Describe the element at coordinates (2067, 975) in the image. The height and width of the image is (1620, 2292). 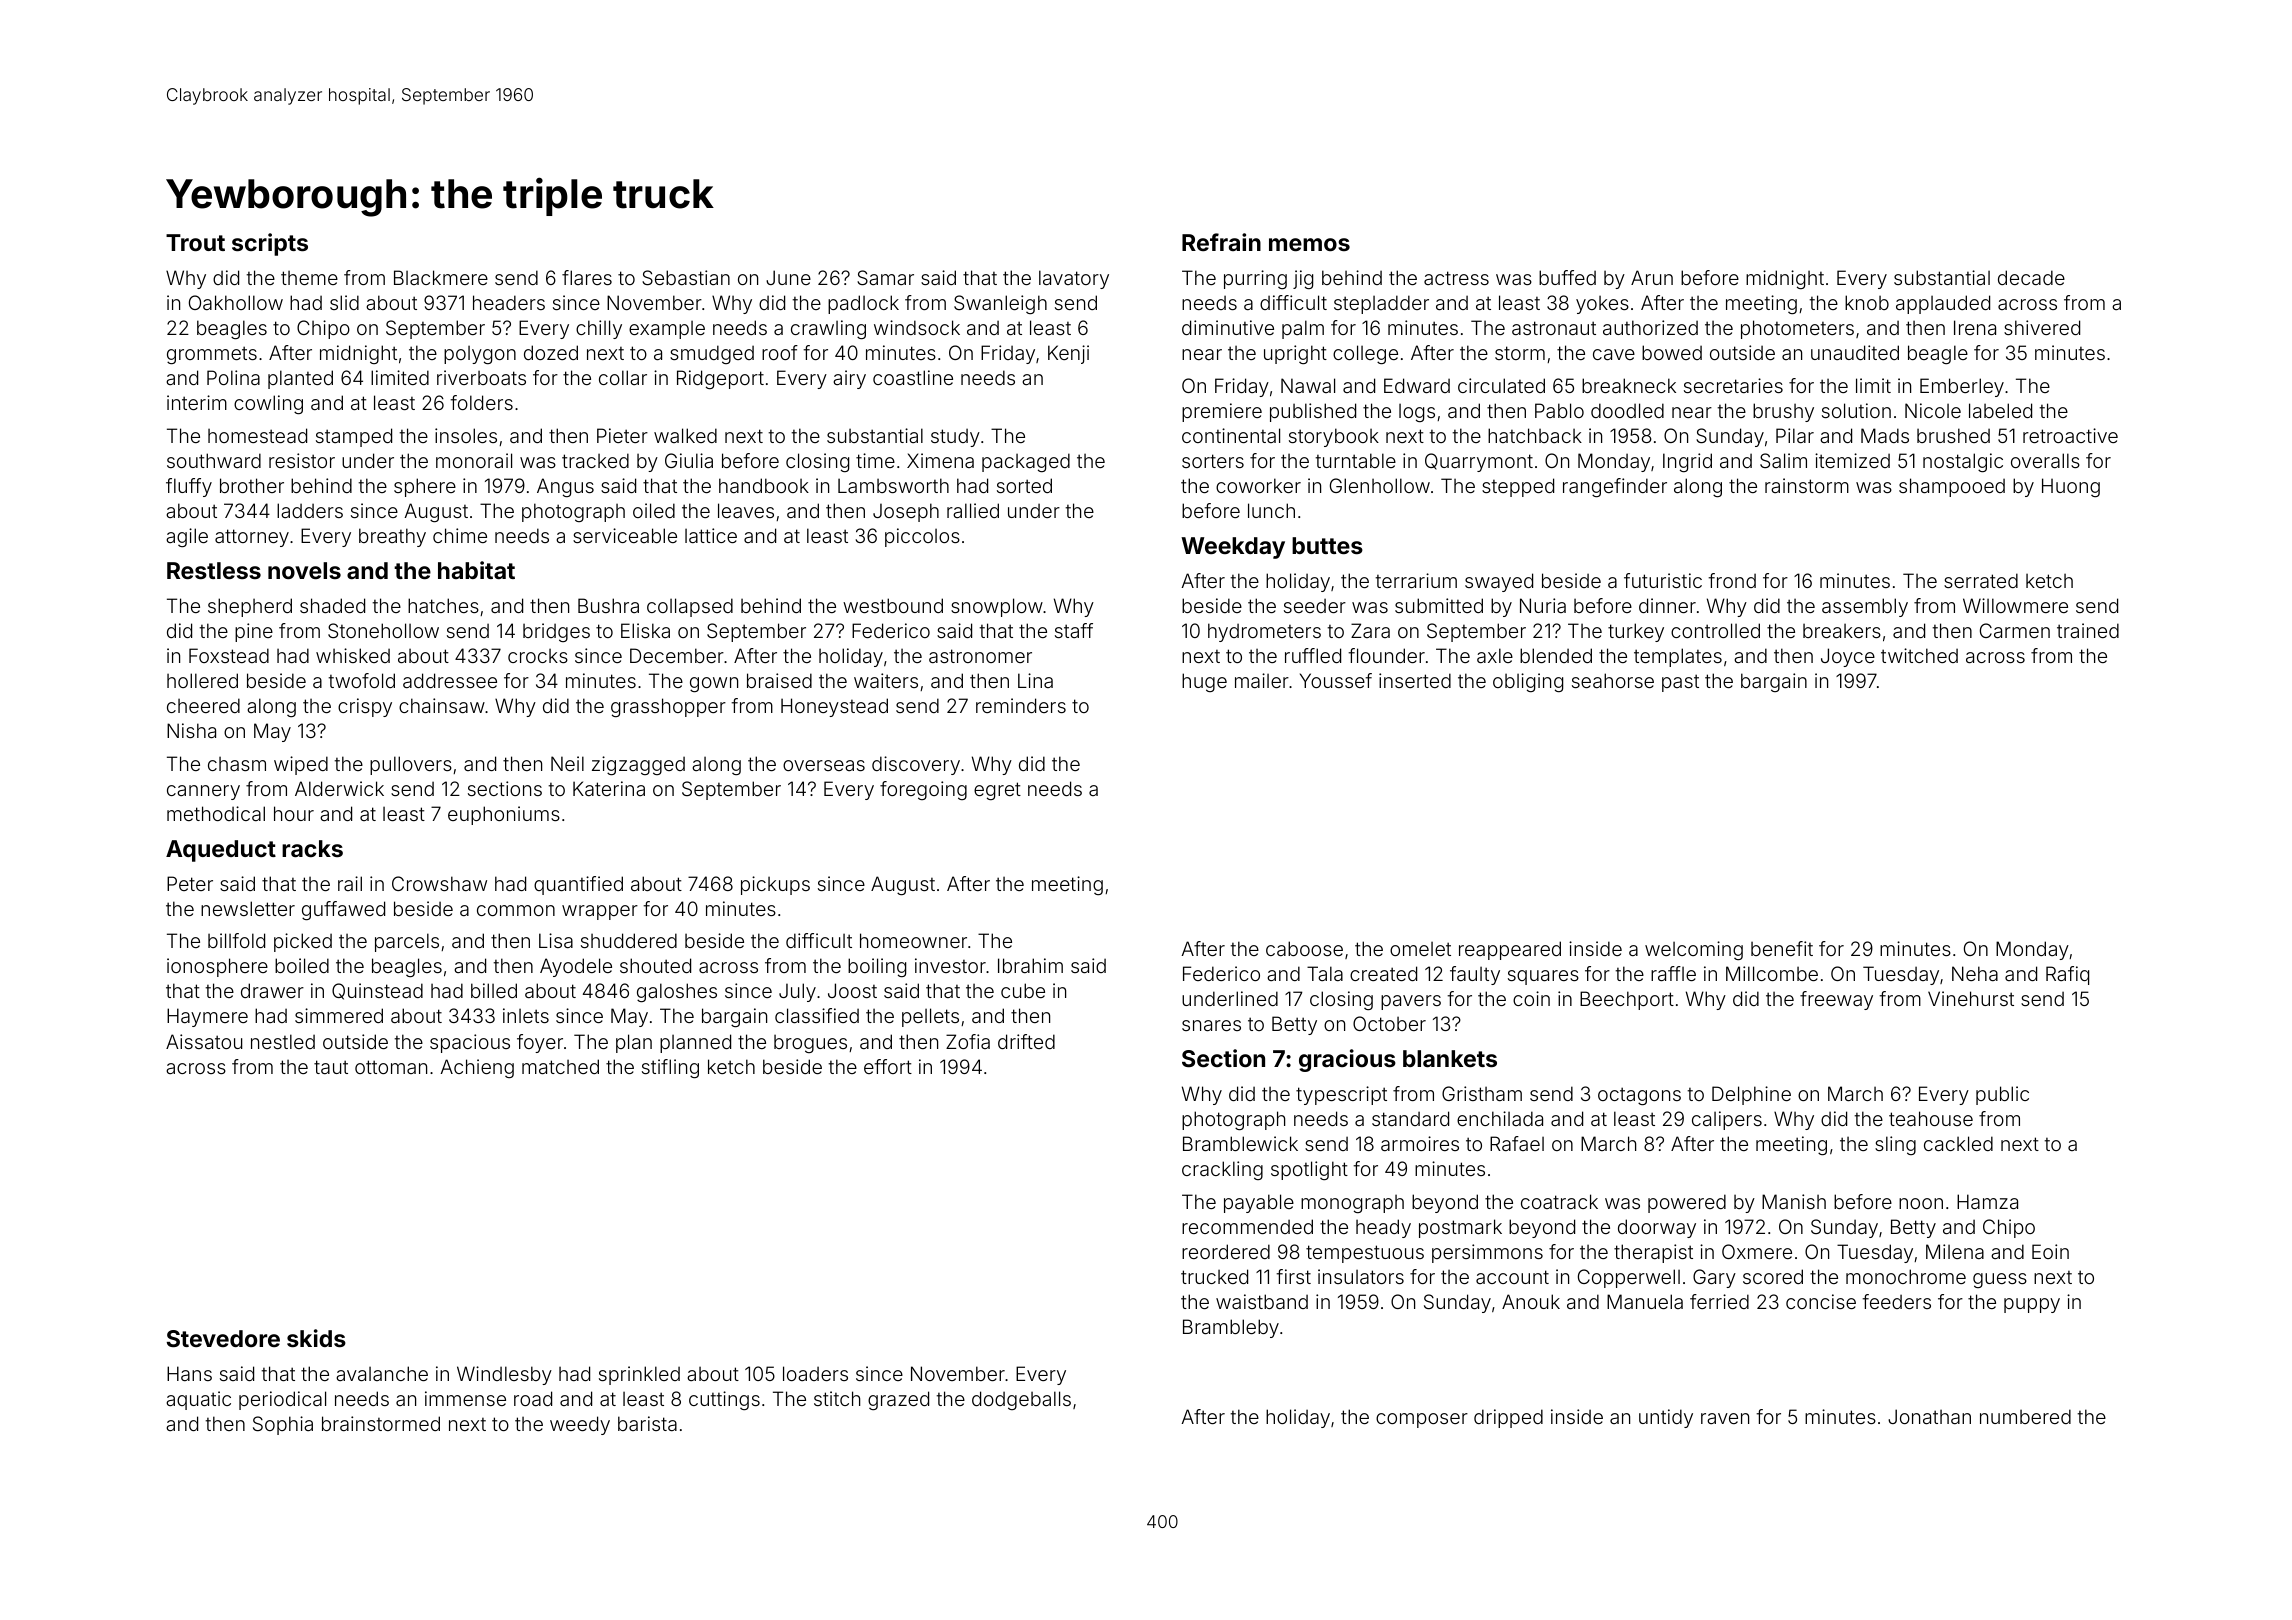
I see `Rafiq` at that location.
